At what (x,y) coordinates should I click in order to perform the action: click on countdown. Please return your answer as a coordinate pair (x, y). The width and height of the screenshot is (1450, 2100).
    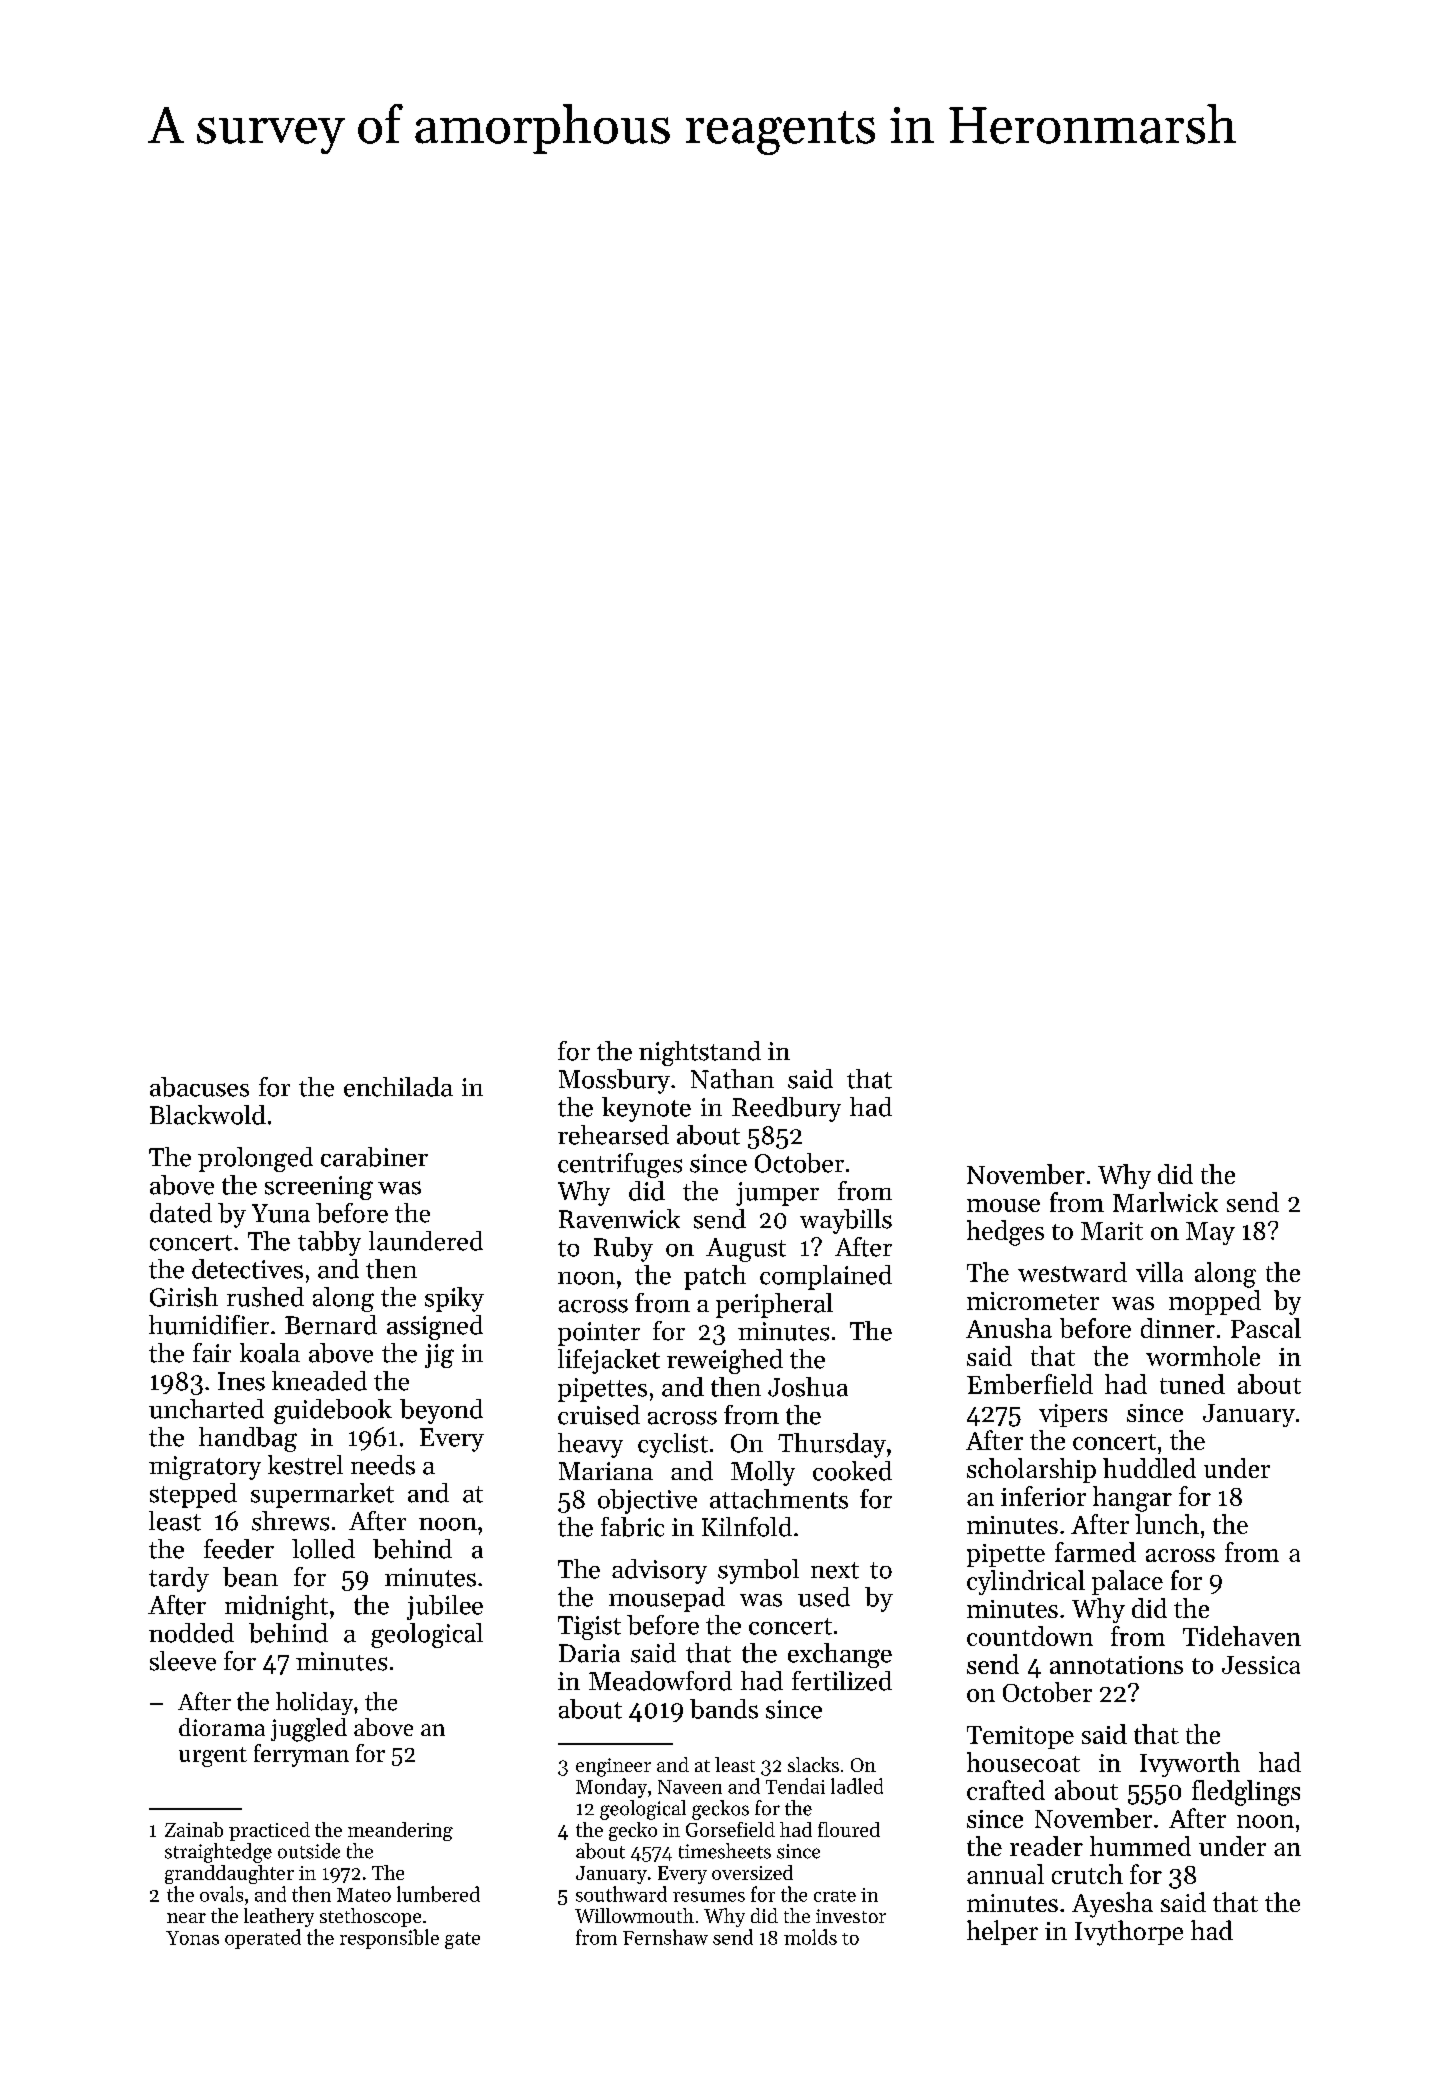
    Looking at the image, I should click on (1030, 1636).
